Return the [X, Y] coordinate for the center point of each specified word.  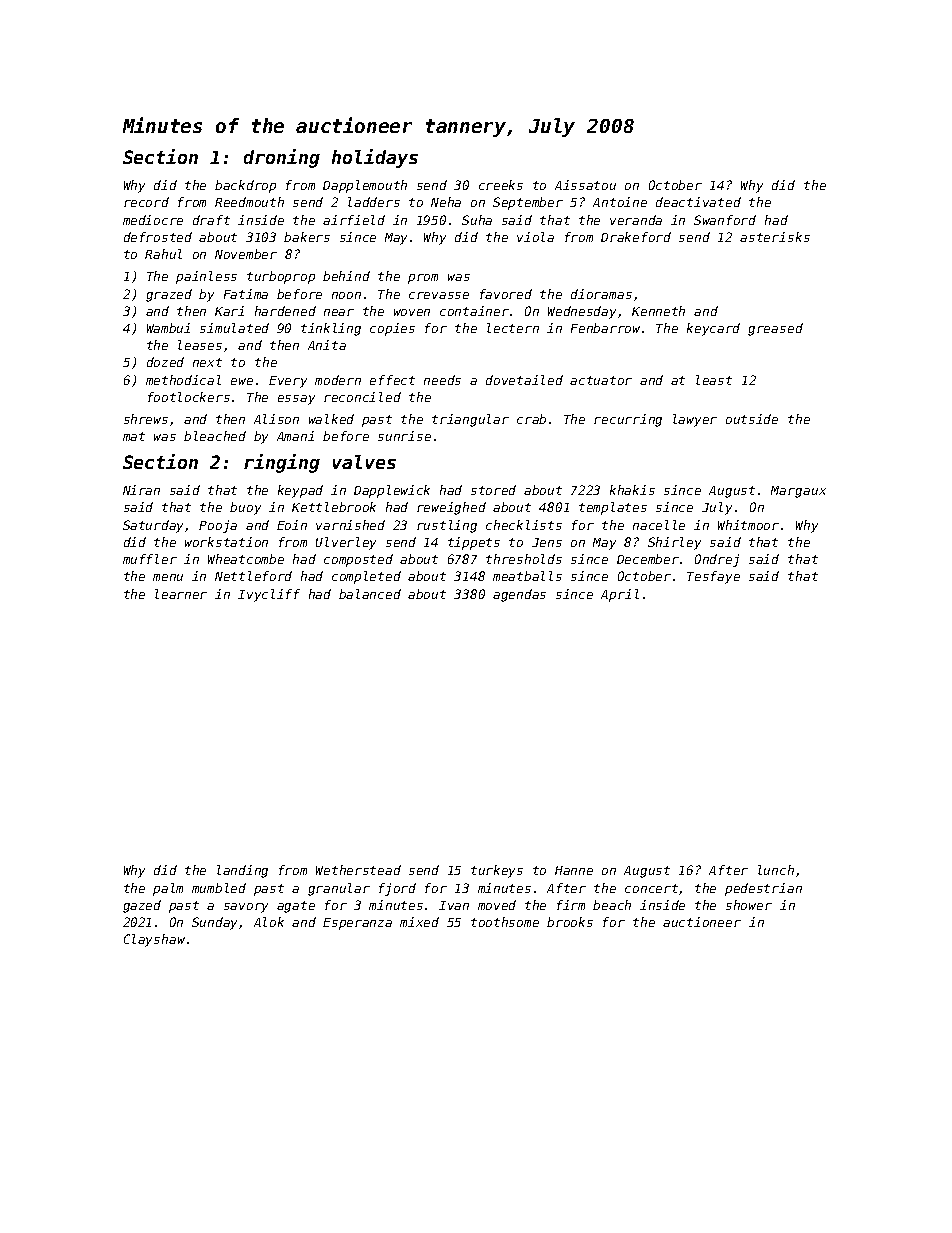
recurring [628, 420]
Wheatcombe [246, 559]
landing [242, 871]
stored [493, 490]
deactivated [698, 202]
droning [282, 158]
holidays [375, 158]
